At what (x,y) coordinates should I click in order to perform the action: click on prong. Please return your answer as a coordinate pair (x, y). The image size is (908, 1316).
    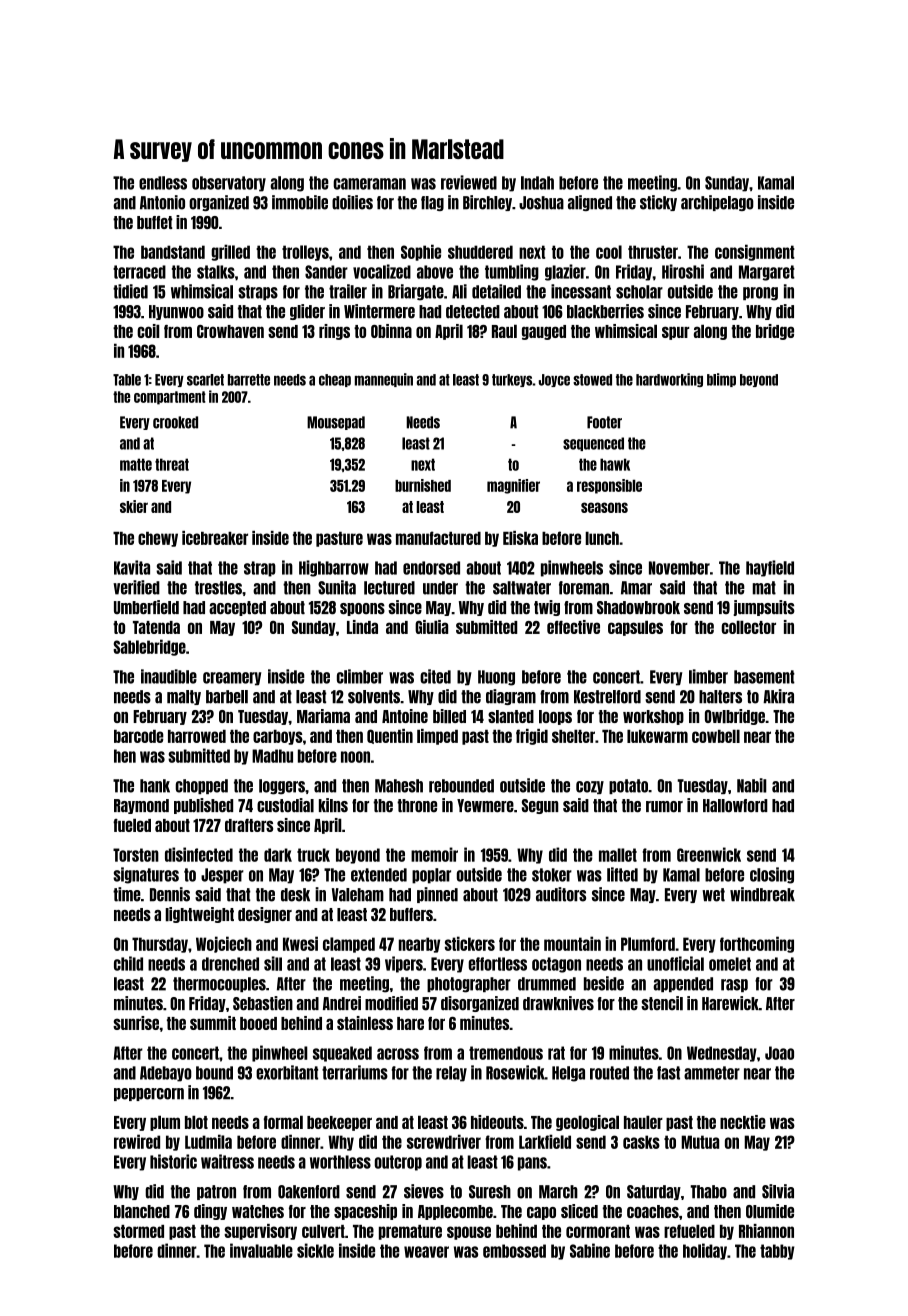
    Looking at the image, I should click on (760, 294).
